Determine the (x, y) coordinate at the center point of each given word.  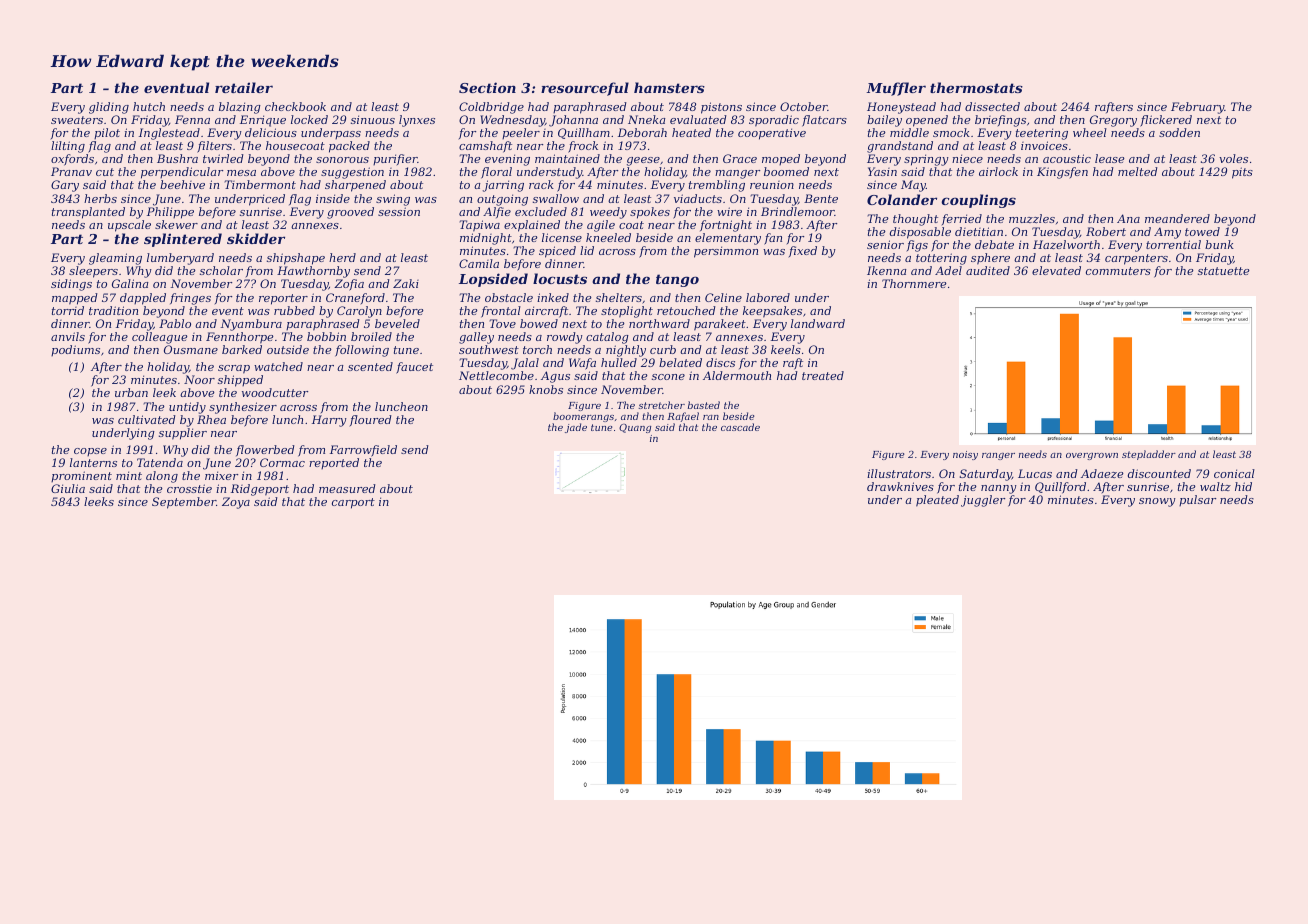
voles (1233, 158)
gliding (109, 108)
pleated (937, 501)
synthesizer (243, 408)
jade (576, 428)
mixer (221, 475)
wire (729, 211)
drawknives (900, 486)
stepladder (1149, 455)
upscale (129, 226)
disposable (920, 233)
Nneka (647, 119)
